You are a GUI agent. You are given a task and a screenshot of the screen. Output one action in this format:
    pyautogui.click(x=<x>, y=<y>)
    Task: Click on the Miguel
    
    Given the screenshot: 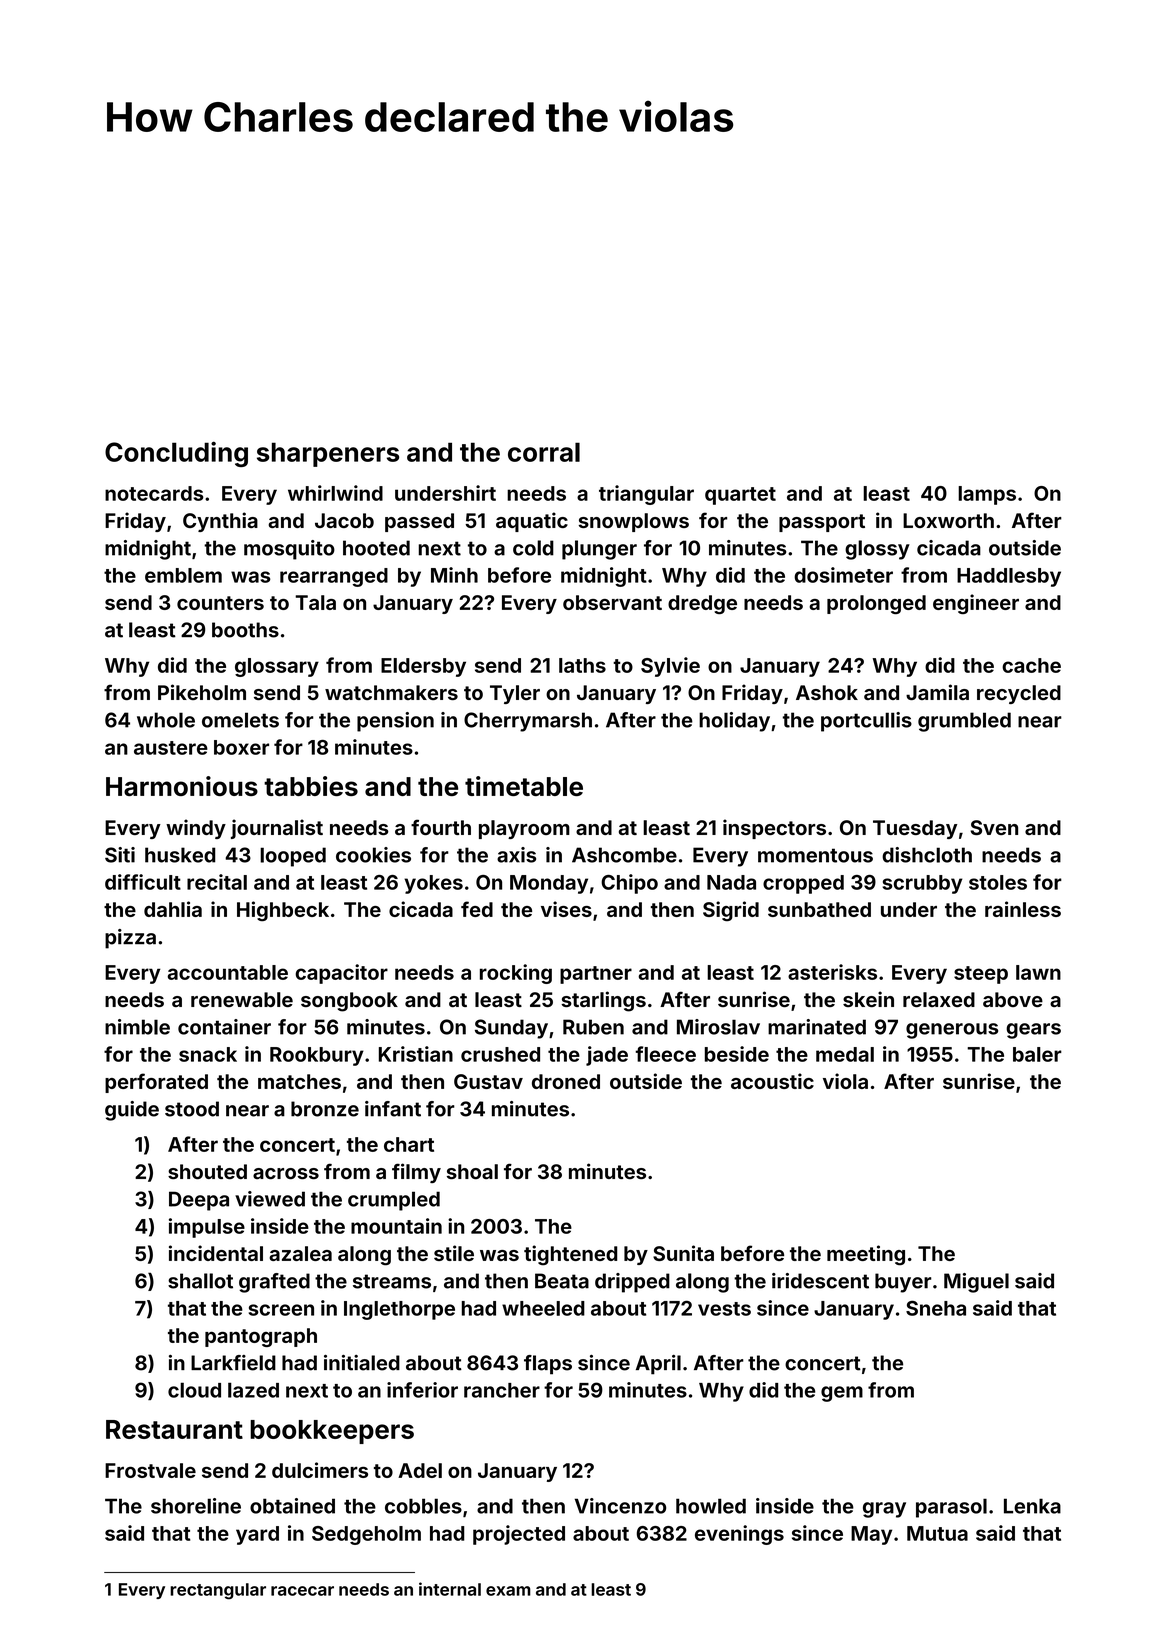 What is the action you would take?
    pyautogui.click(x=976, y=1283)
